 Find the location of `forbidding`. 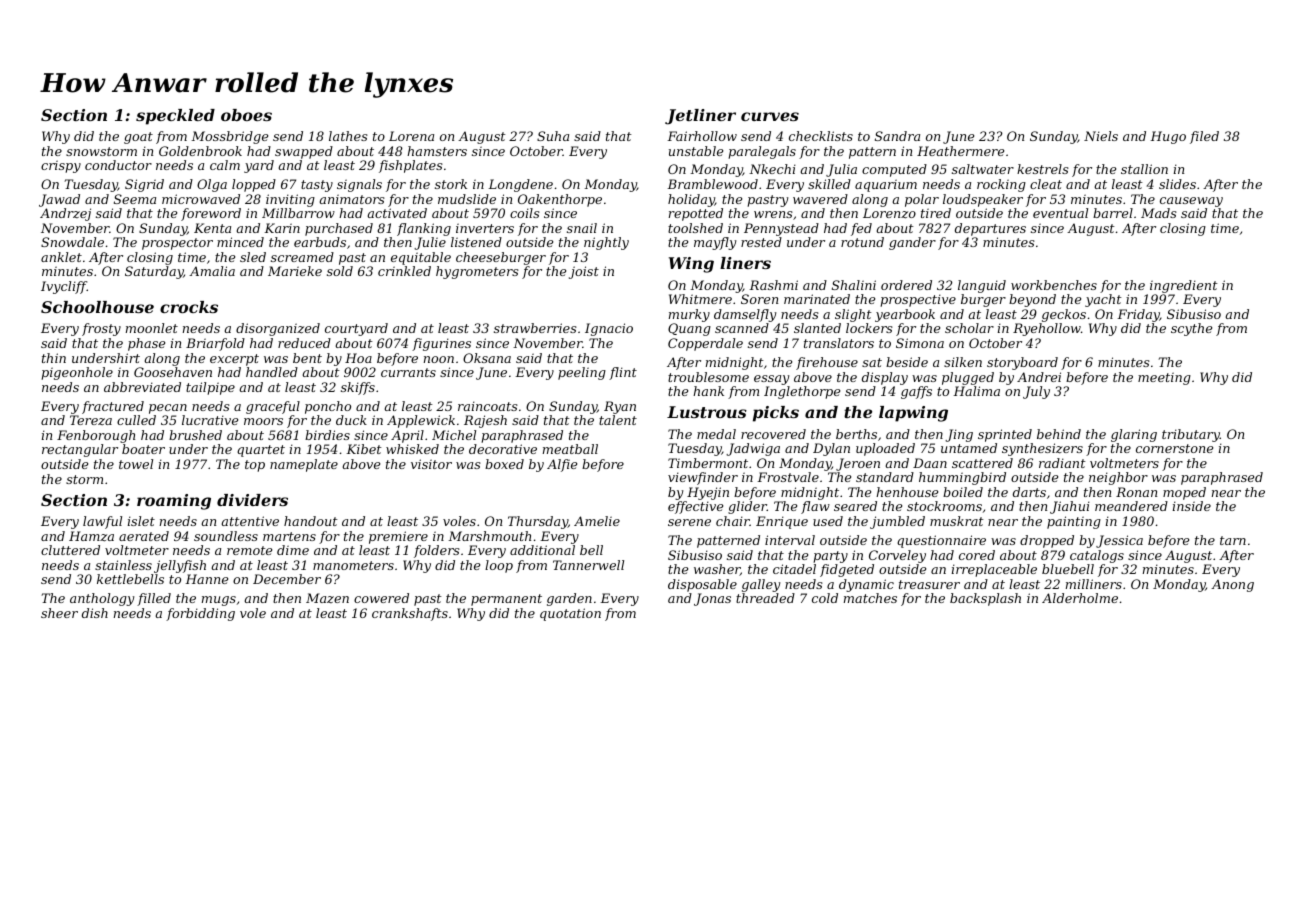

forbidding is located at coordinates (200, 614).
